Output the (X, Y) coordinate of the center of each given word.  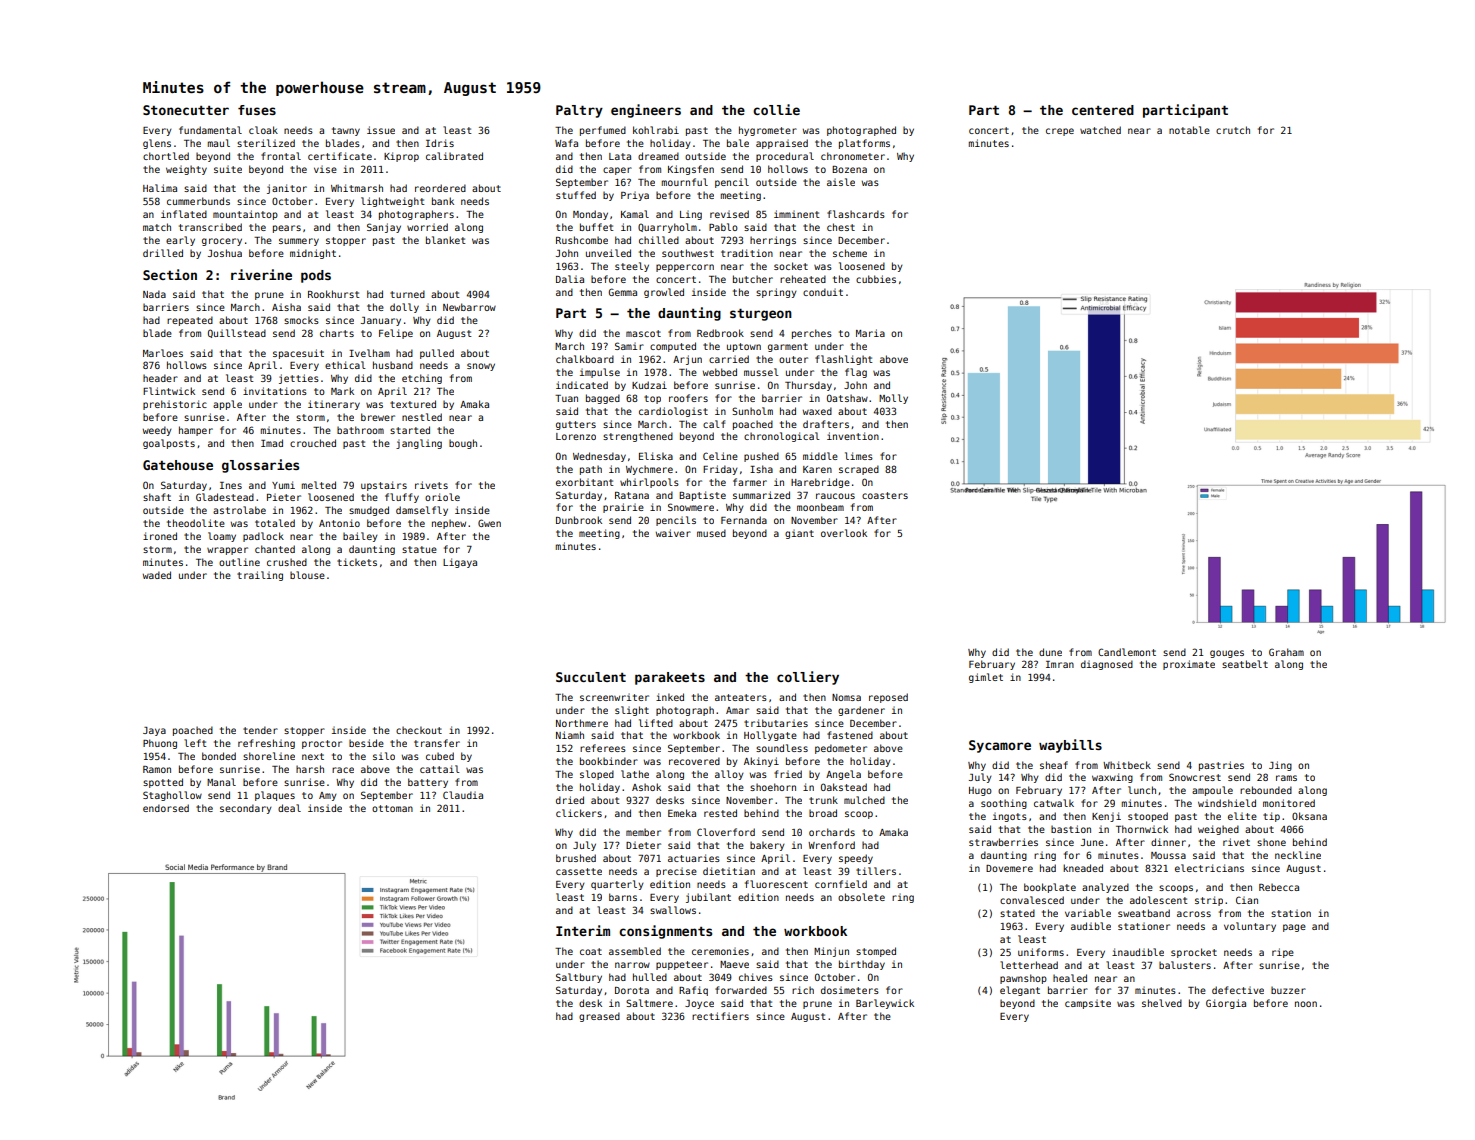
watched (1100, 130)
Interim (583, 930)
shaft (157, 497)
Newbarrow (469, 307)
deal (289, 808)
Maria (870, 333)
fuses (257, 110)
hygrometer (768, 131)
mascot (643, 333)
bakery (767, 846)
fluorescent (776, 884)
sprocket (1194, 953)
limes (859, 456)
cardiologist (673, 412)
